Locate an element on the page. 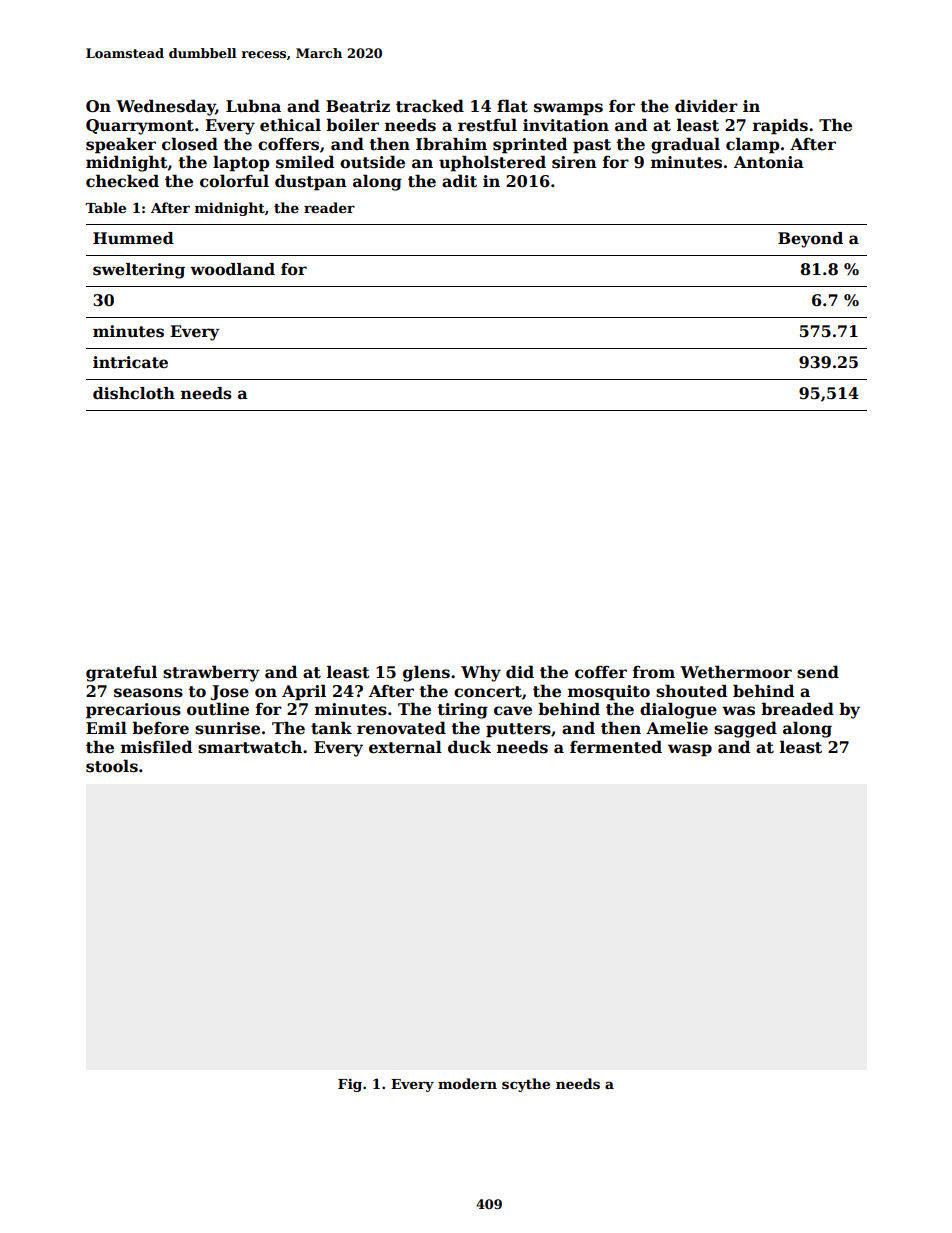  Quarrymont is located at coordinates (140, 127).
